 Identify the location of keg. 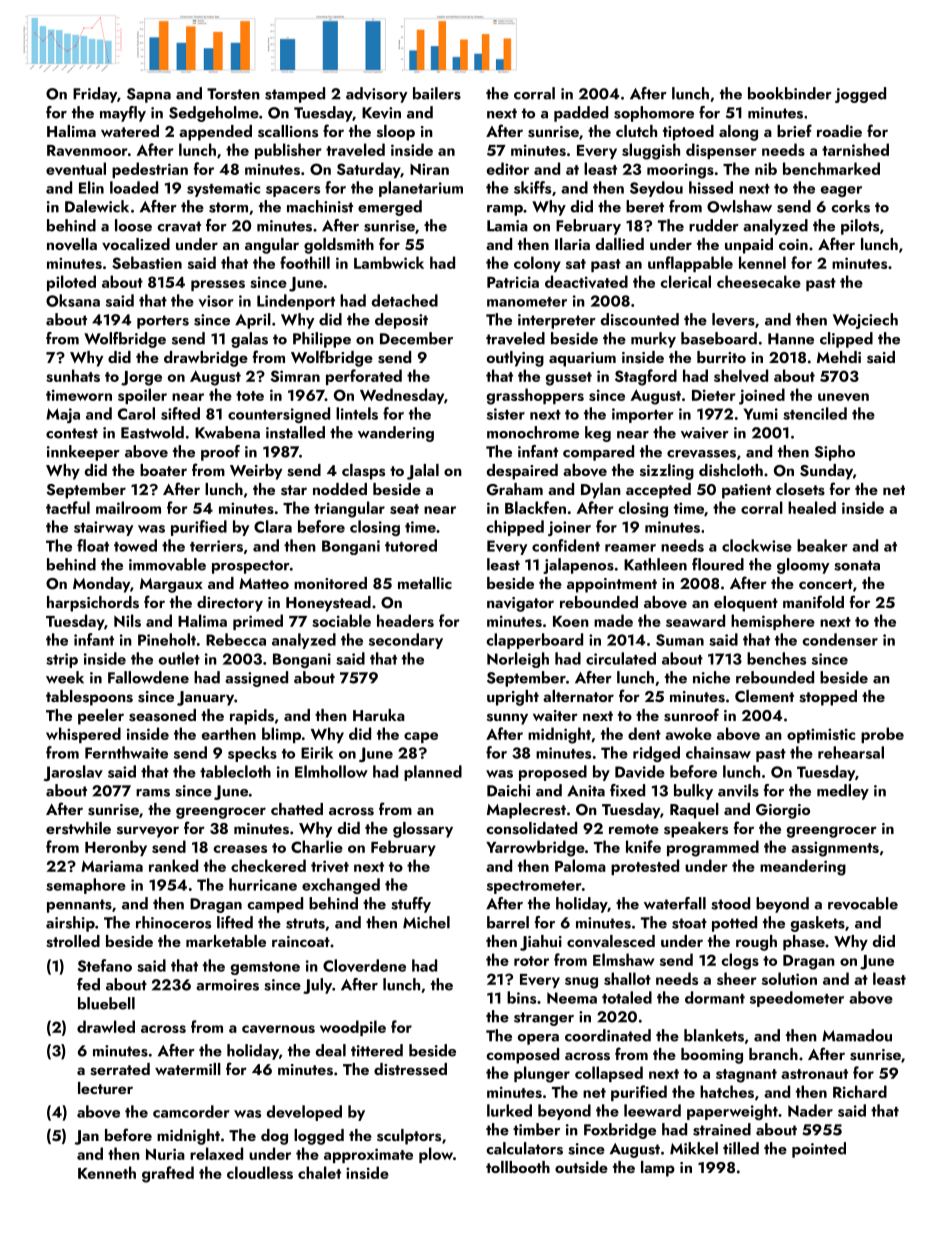
(598, 434).
